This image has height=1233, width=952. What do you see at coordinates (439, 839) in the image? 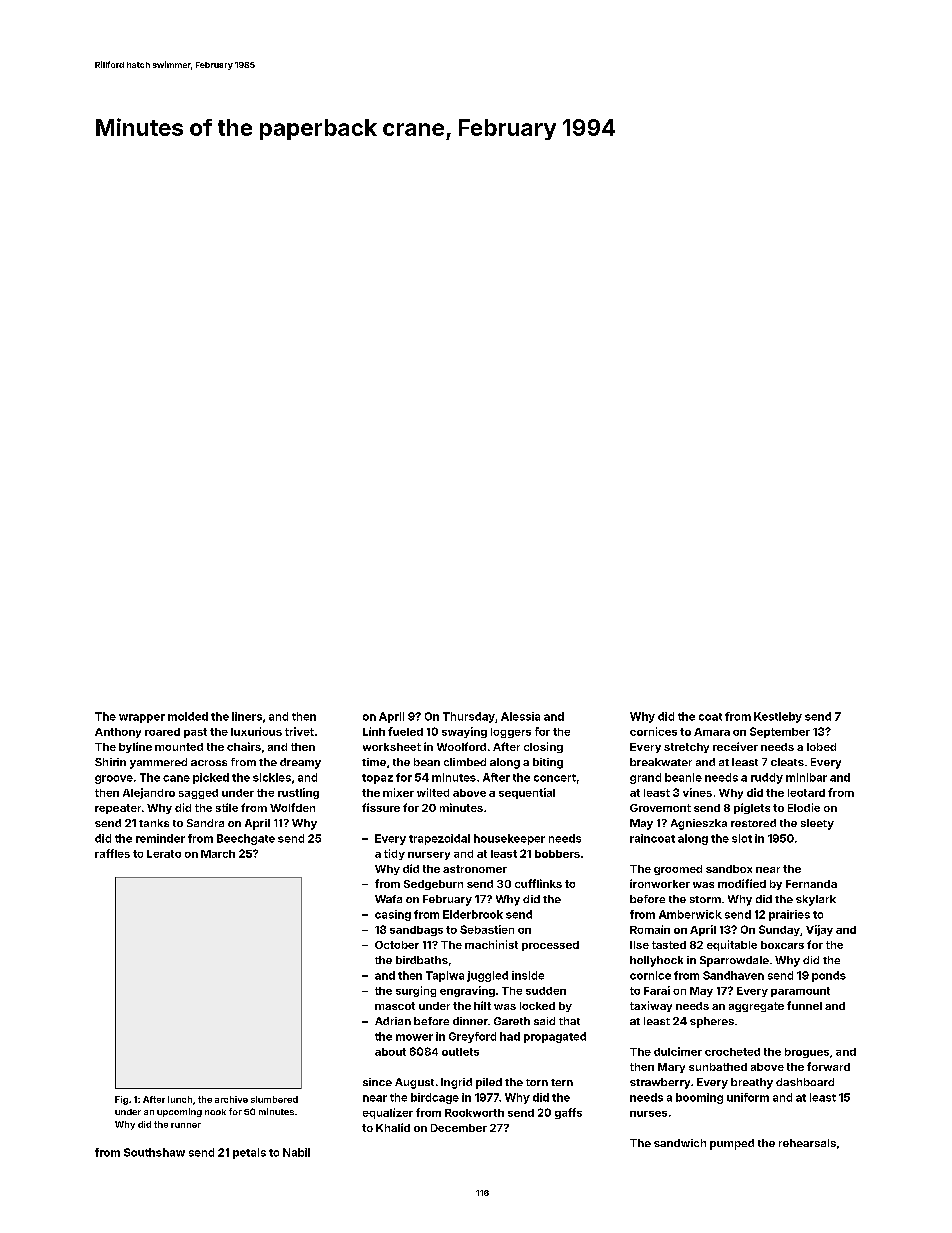
I see `trapezoidal` at bounding box center [439, 839].
